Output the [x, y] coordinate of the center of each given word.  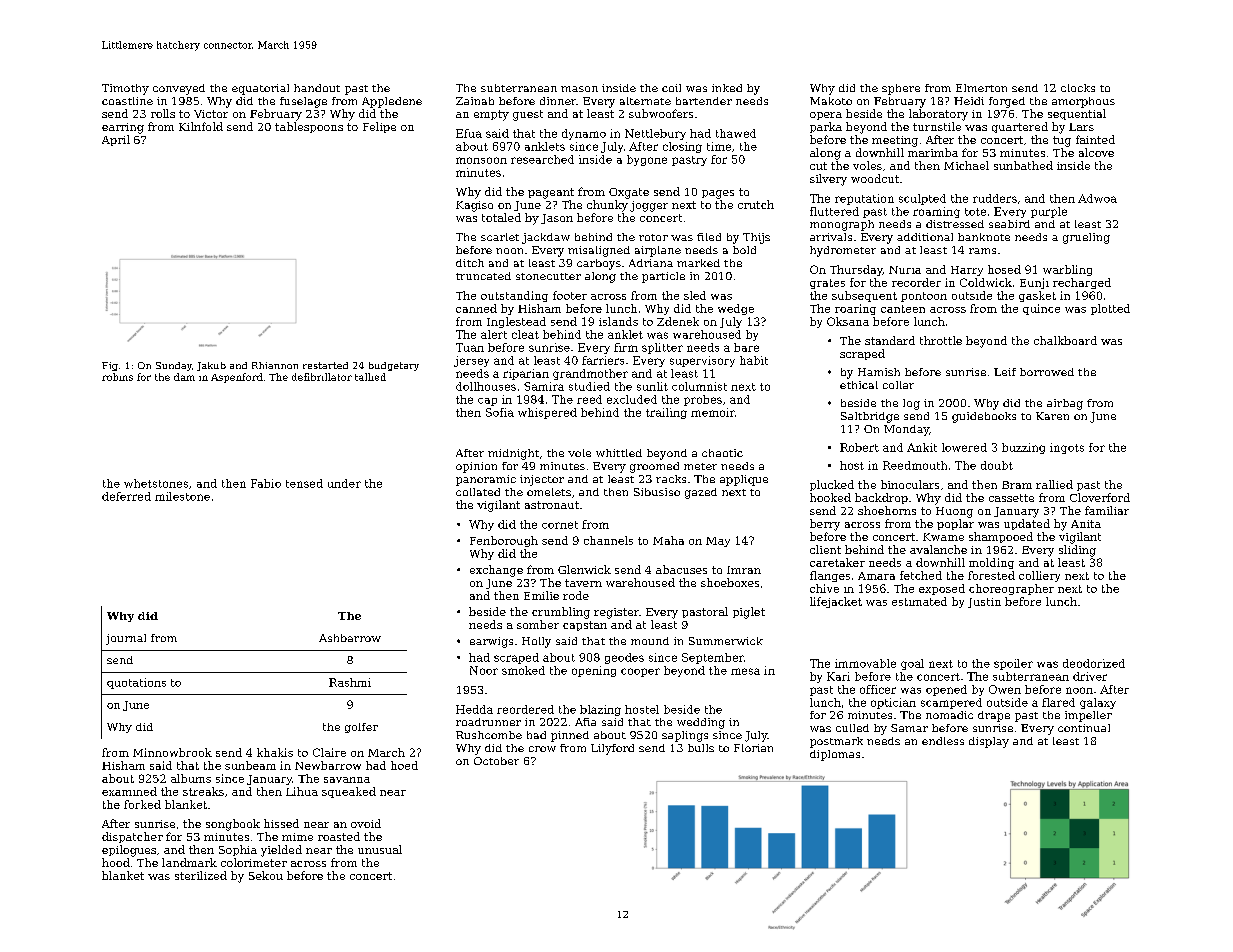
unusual [380, 849]
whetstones [156, 483]
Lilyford [612, 749]
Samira [544, 386]
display [989, 742]
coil [671, 88]
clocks [1078, 88]
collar [898, 385]
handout [317, 88]
